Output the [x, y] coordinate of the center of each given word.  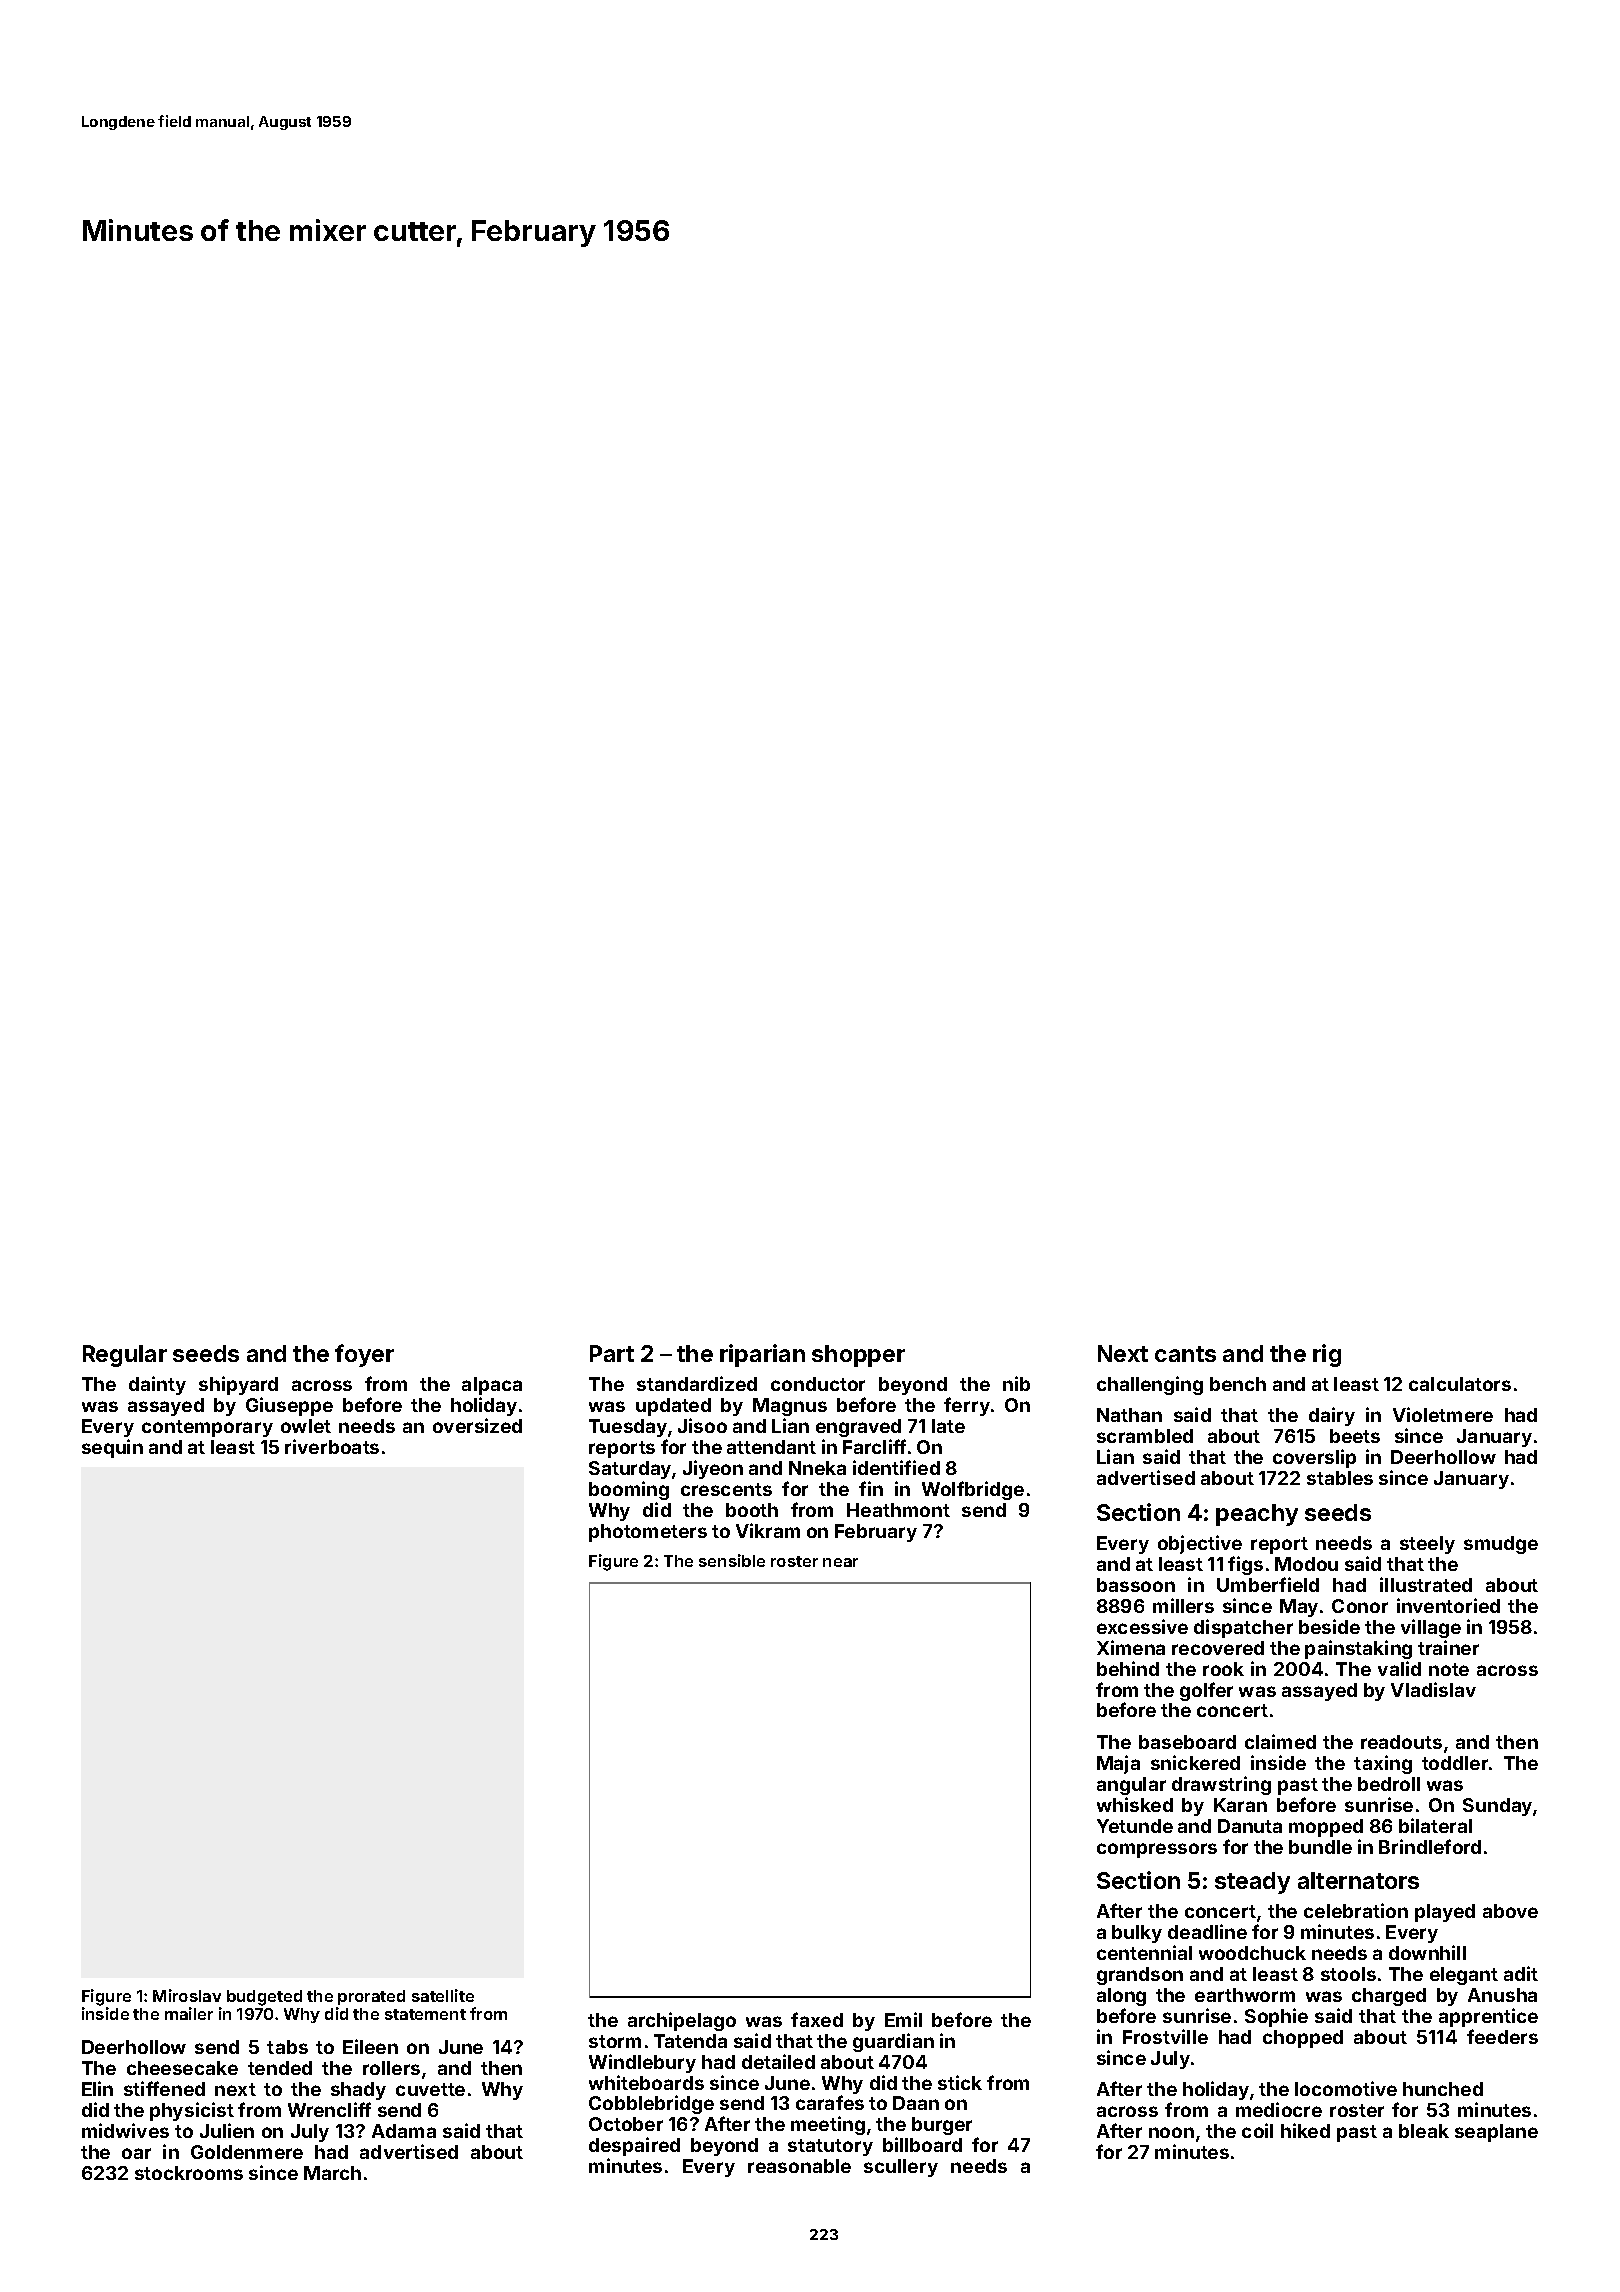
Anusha [1502, 1995]
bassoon [1136, 1585]
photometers [648, 1533]
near [840, 1562]
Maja [1118, 1764]
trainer [1448, 1647]
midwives [125, 2130]
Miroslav [187, 1995]
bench [1238, 1384]
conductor [818, 1384]
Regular [125, 1356]
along [1121, 1997]
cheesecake [182, 2068]
